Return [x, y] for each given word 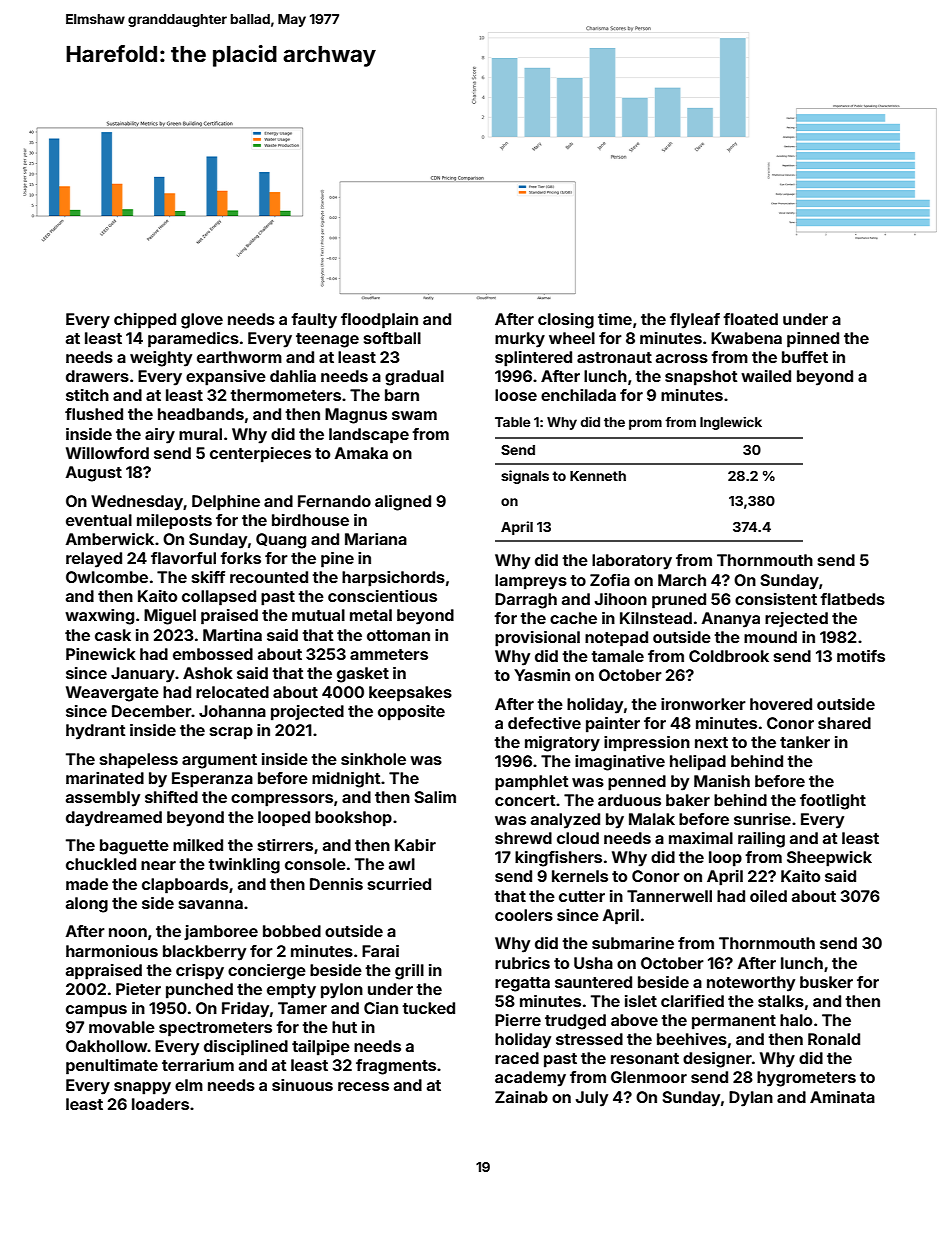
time [615, 319]
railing [761, 840]
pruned [679, 601]
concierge [267, 972]
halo [796, 1020]
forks [240, 558]
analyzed [565, 821]
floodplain [379, 321]
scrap [231, 733]
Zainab [521, 1097]
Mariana [376, 539]
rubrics [522, 963]
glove [202, 321]
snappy [142, 1088]
